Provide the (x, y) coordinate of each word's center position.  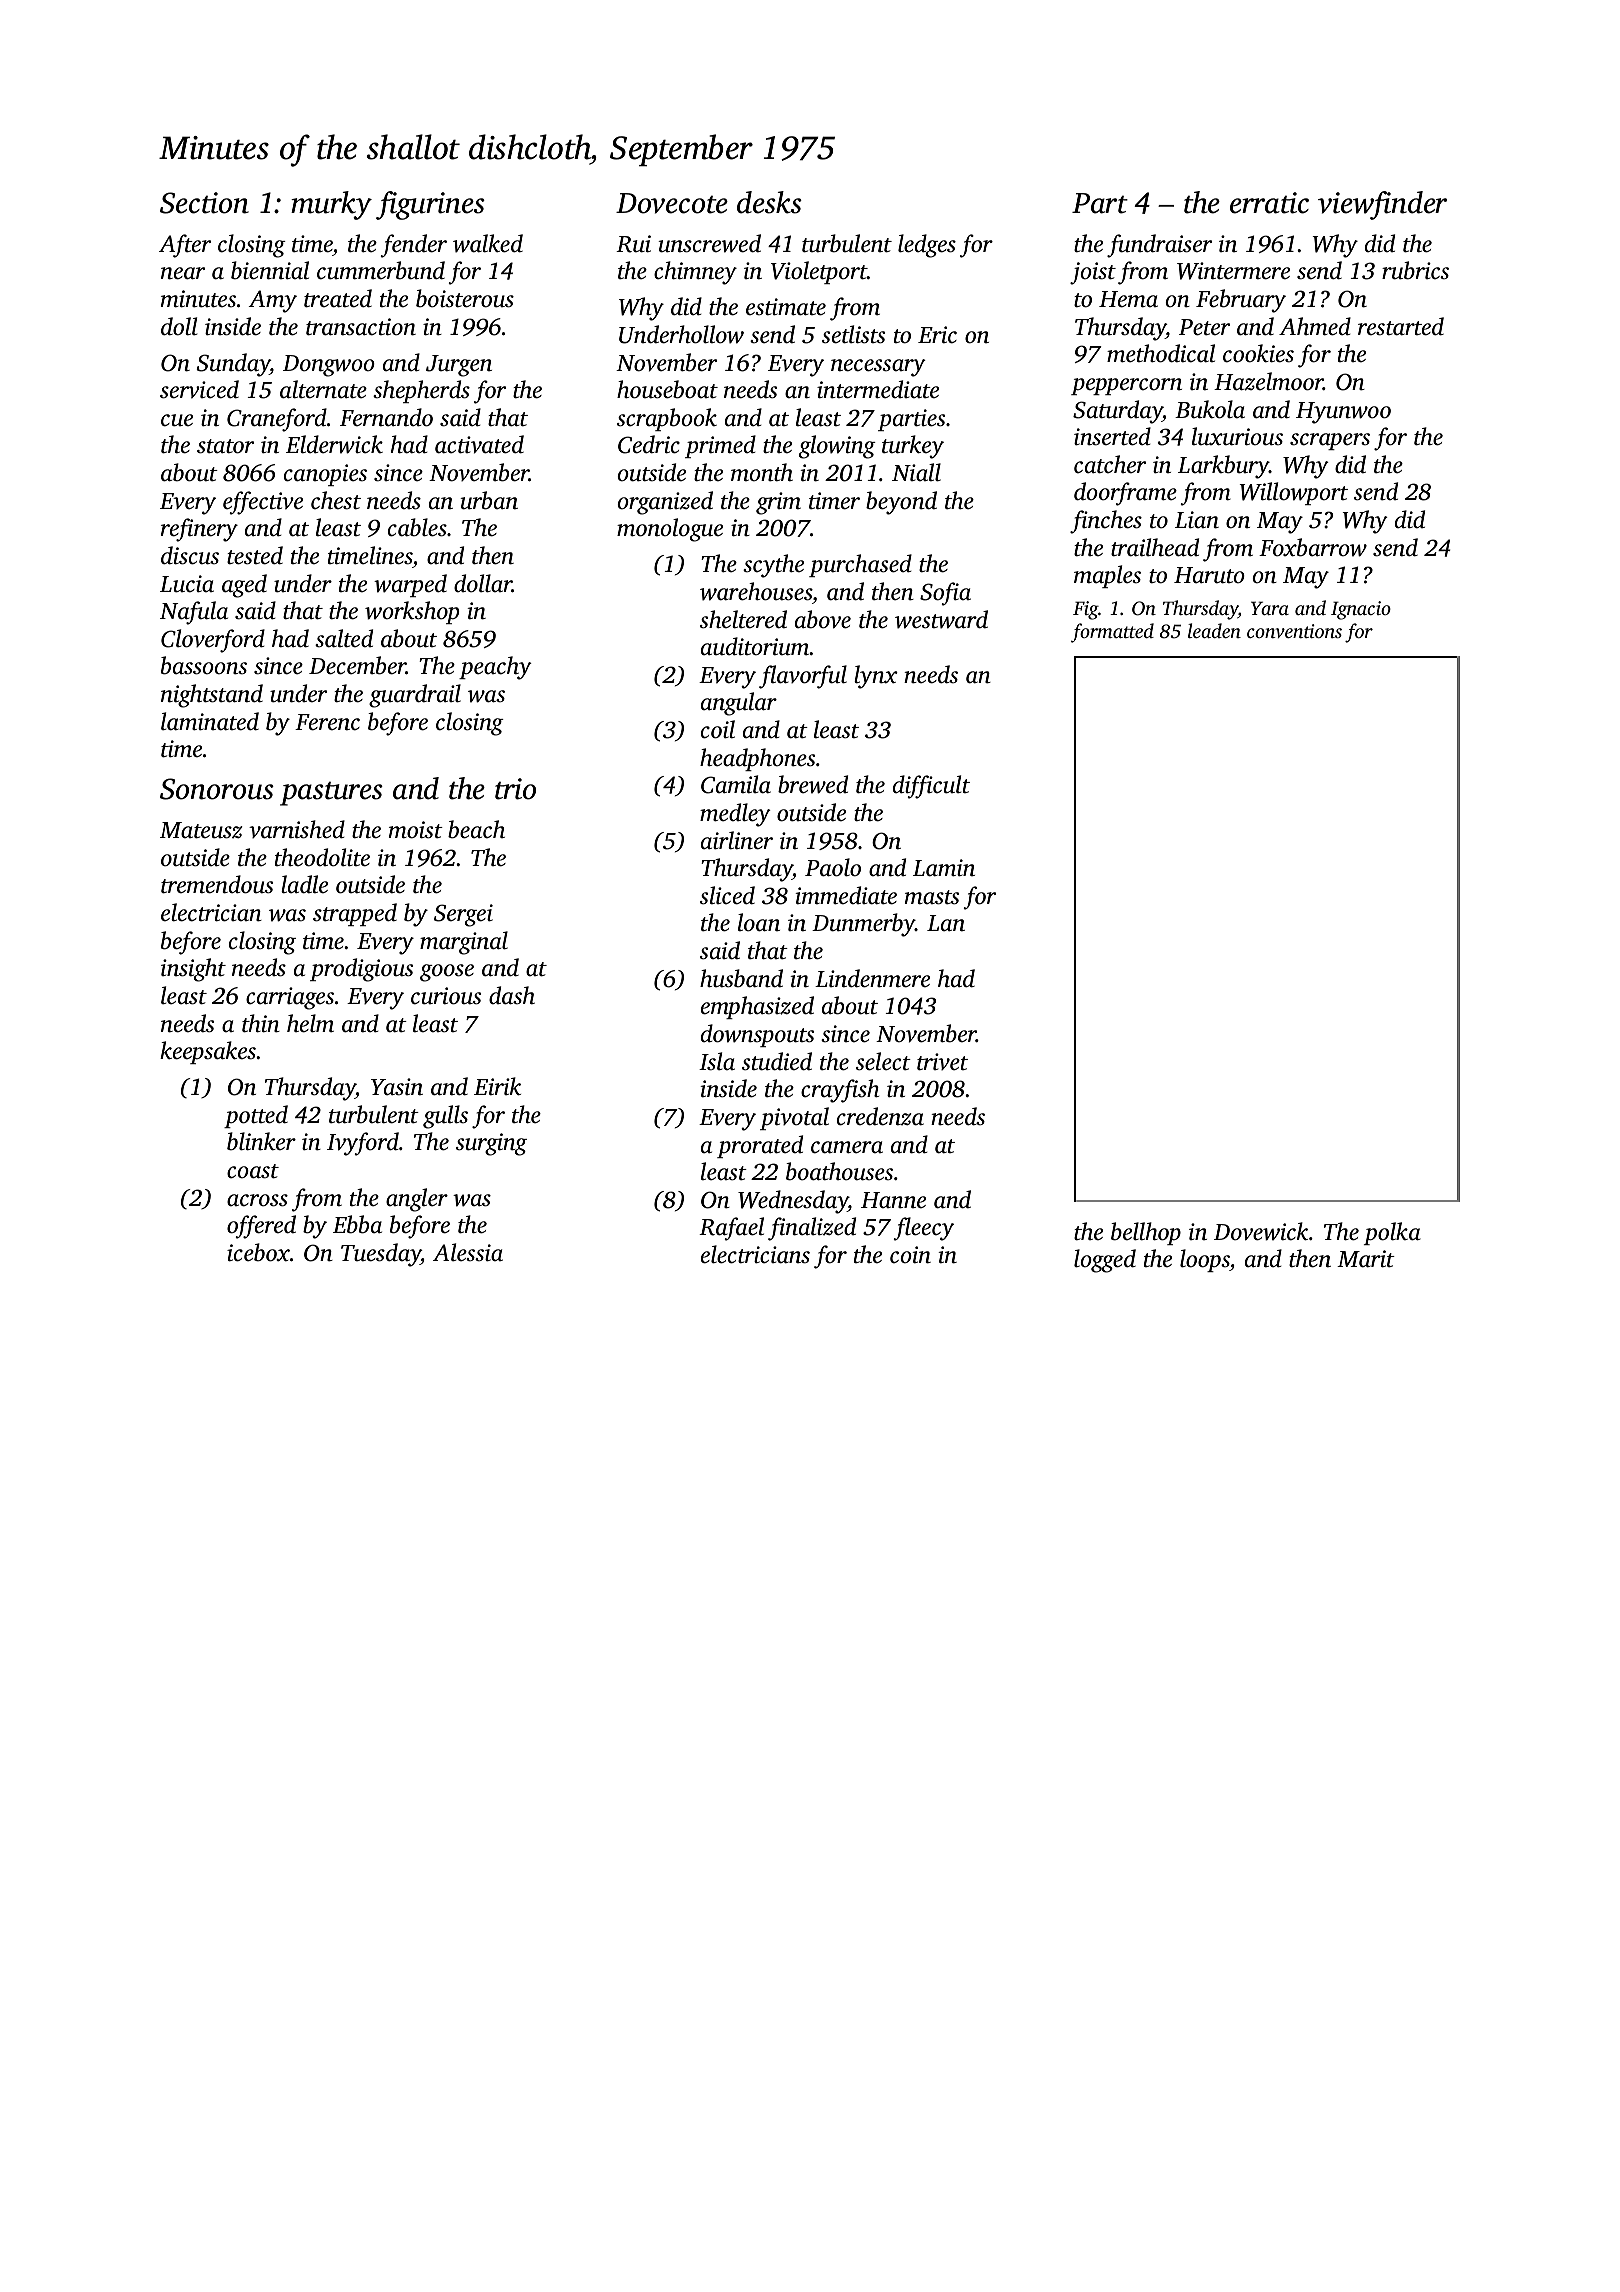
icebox (258, 1252)
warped (410, 585)
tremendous (217, 884)
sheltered (743, 619)
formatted (1112, 633)
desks (769, 202)
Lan (946, 923)
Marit (1366, 1259)
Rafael (731, 1229)
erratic (1269, 203)
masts (932, 897)
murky (331, 205)
